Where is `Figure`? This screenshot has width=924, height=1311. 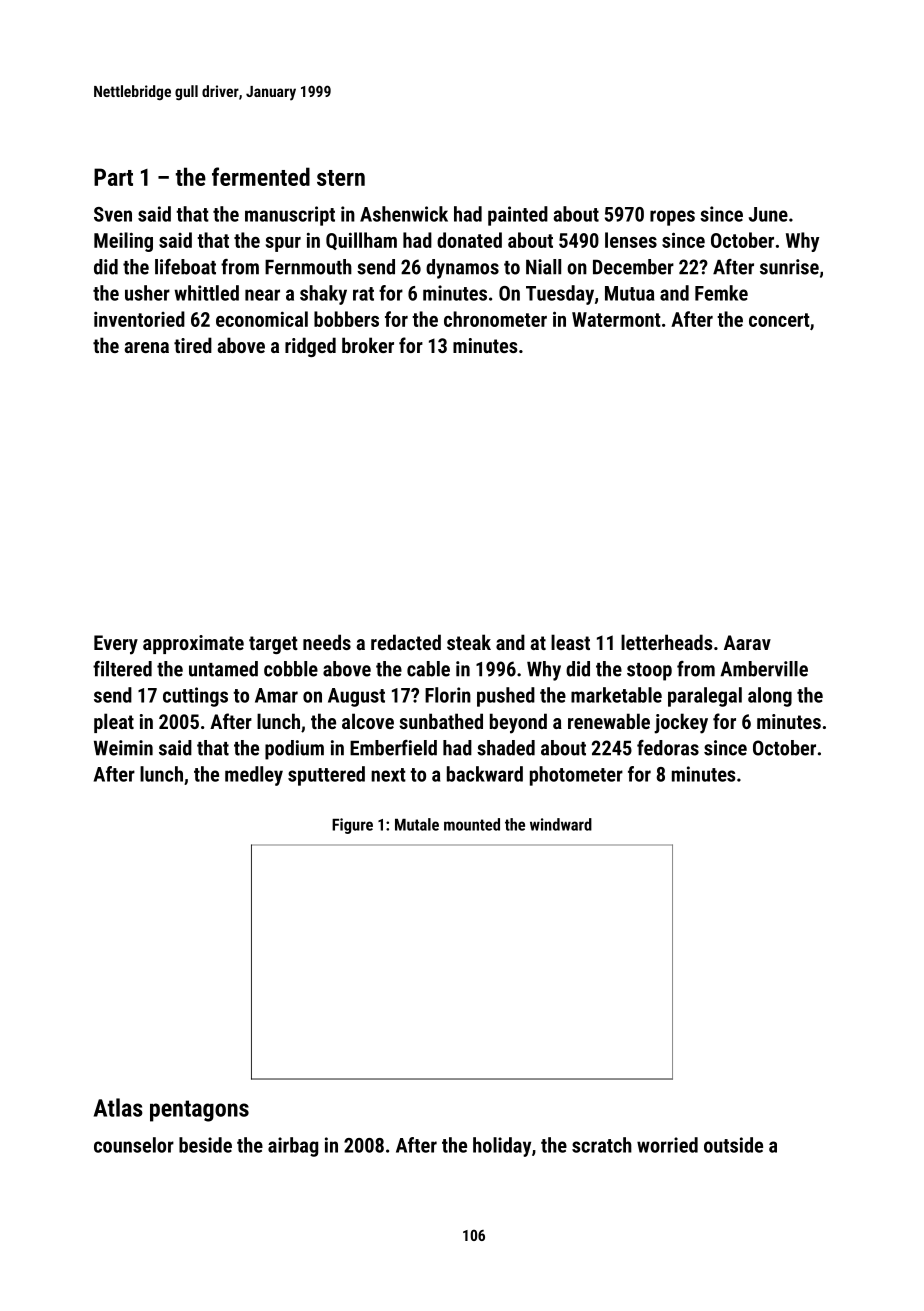
Figure is located at coordinates (352, 826).
